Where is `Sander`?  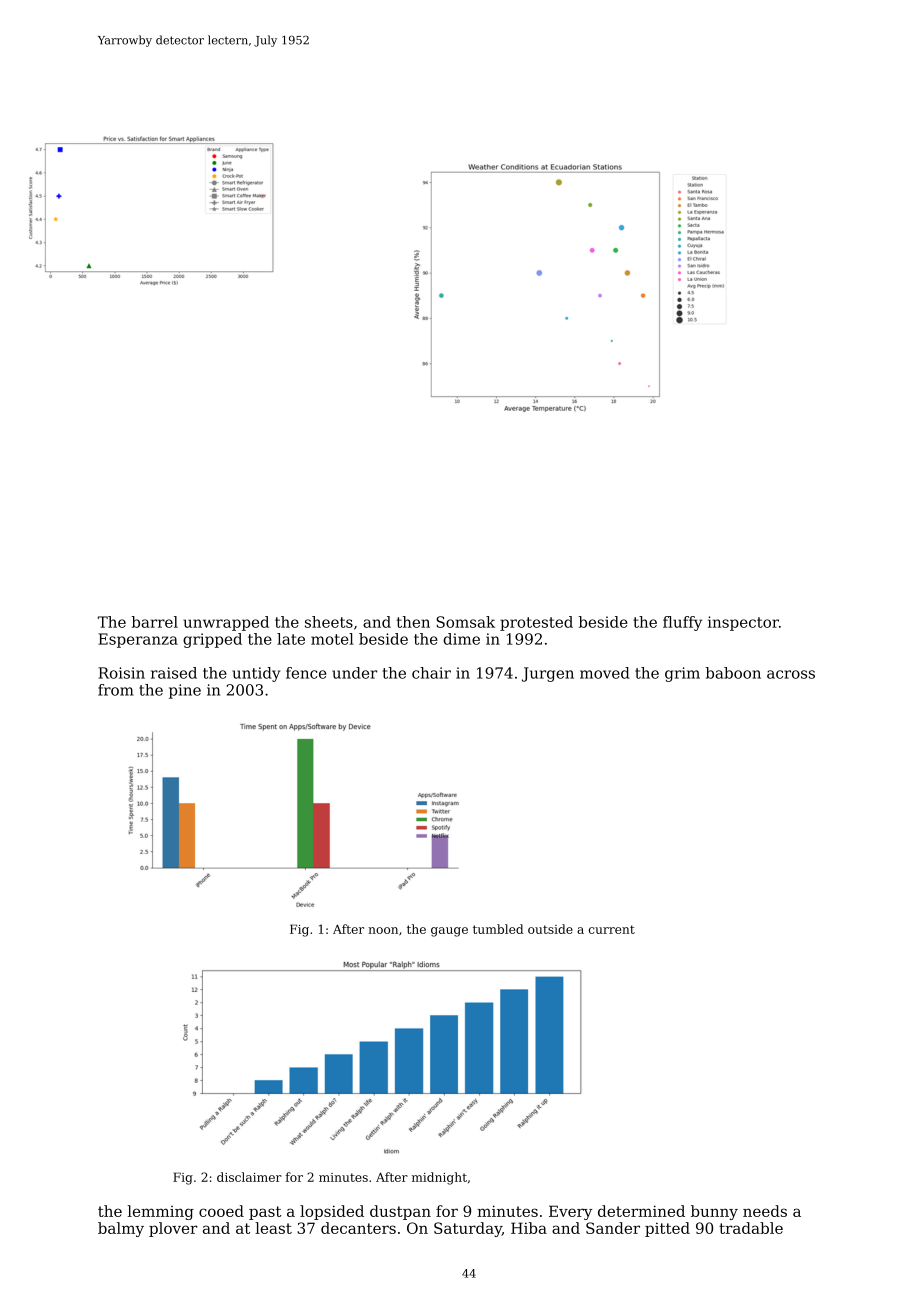 Sander is located at coordinates (613, 1228).
